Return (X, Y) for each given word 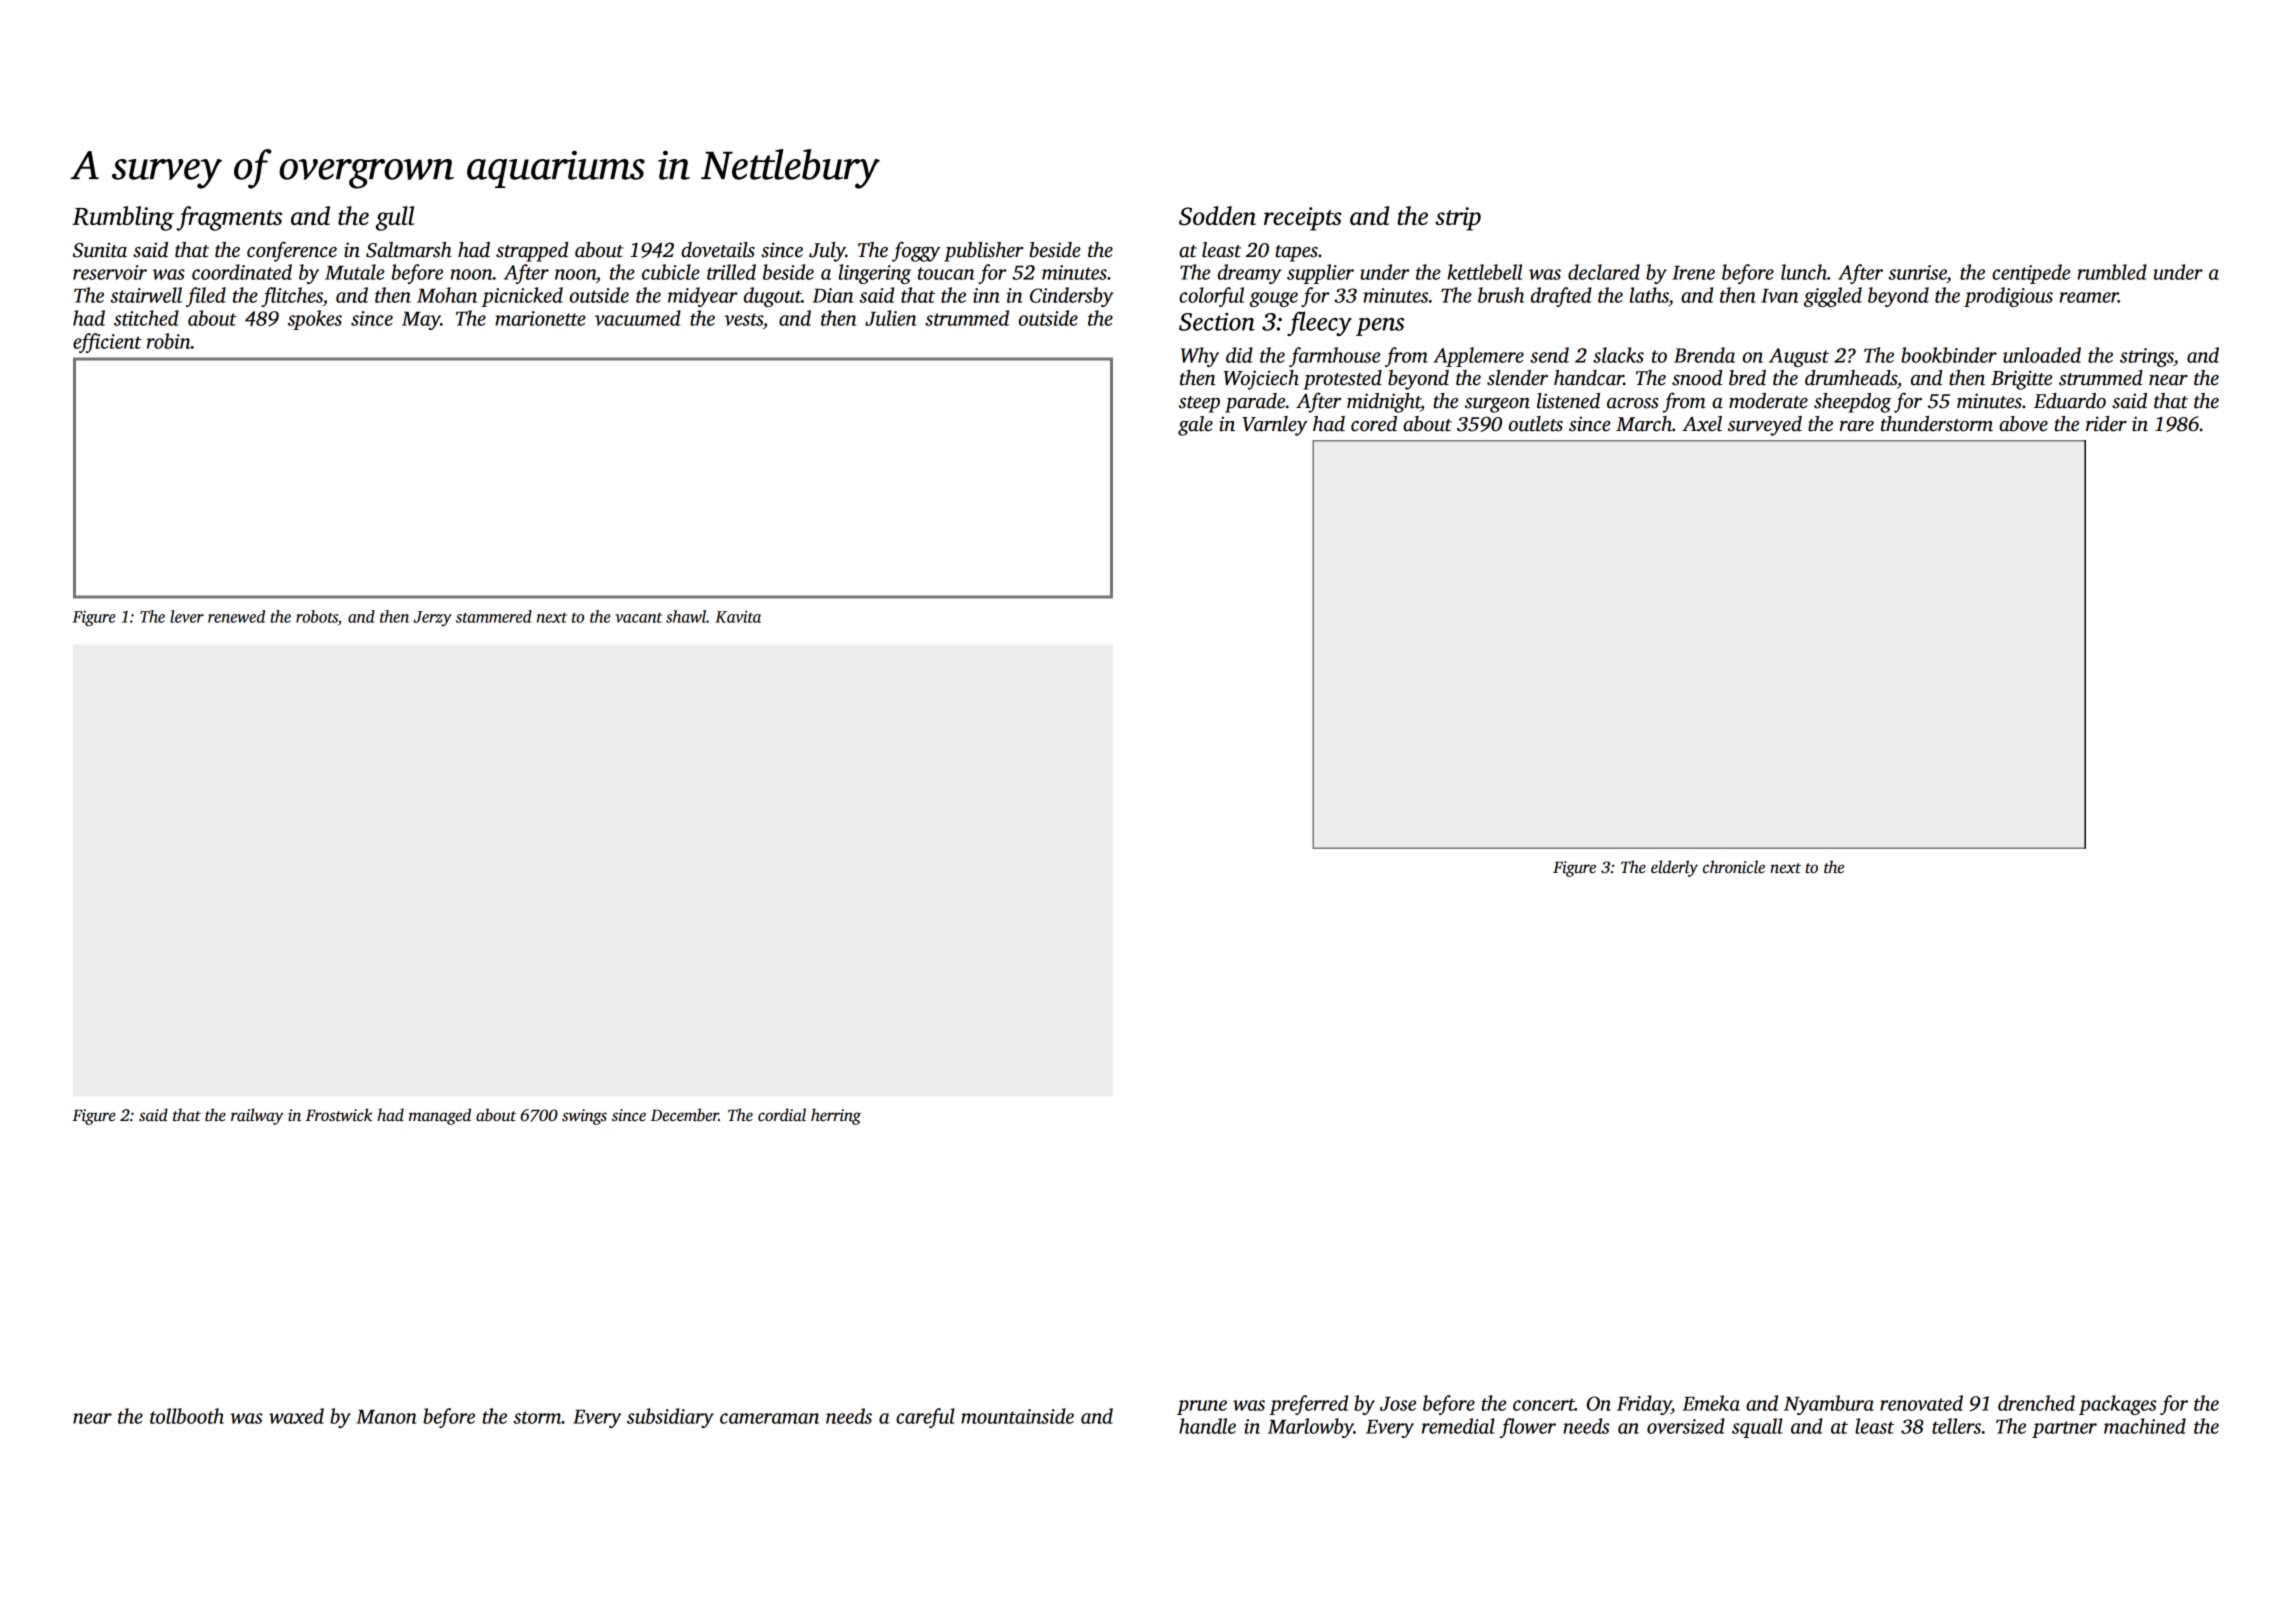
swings (584, 1117)
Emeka (1711, 1403)
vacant (638, 618)
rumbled (2112, 272)
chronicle (1734, 867)
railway (257, 1116)
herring (836, 1116)
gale (1195, 426)
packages (2118, 1405)
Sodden (1217, 216)
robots (317, 616)
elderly (1674, 868)
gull (395, 218)
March (1644, 424)
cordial (782, 1114)
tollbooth (187, 1416)
